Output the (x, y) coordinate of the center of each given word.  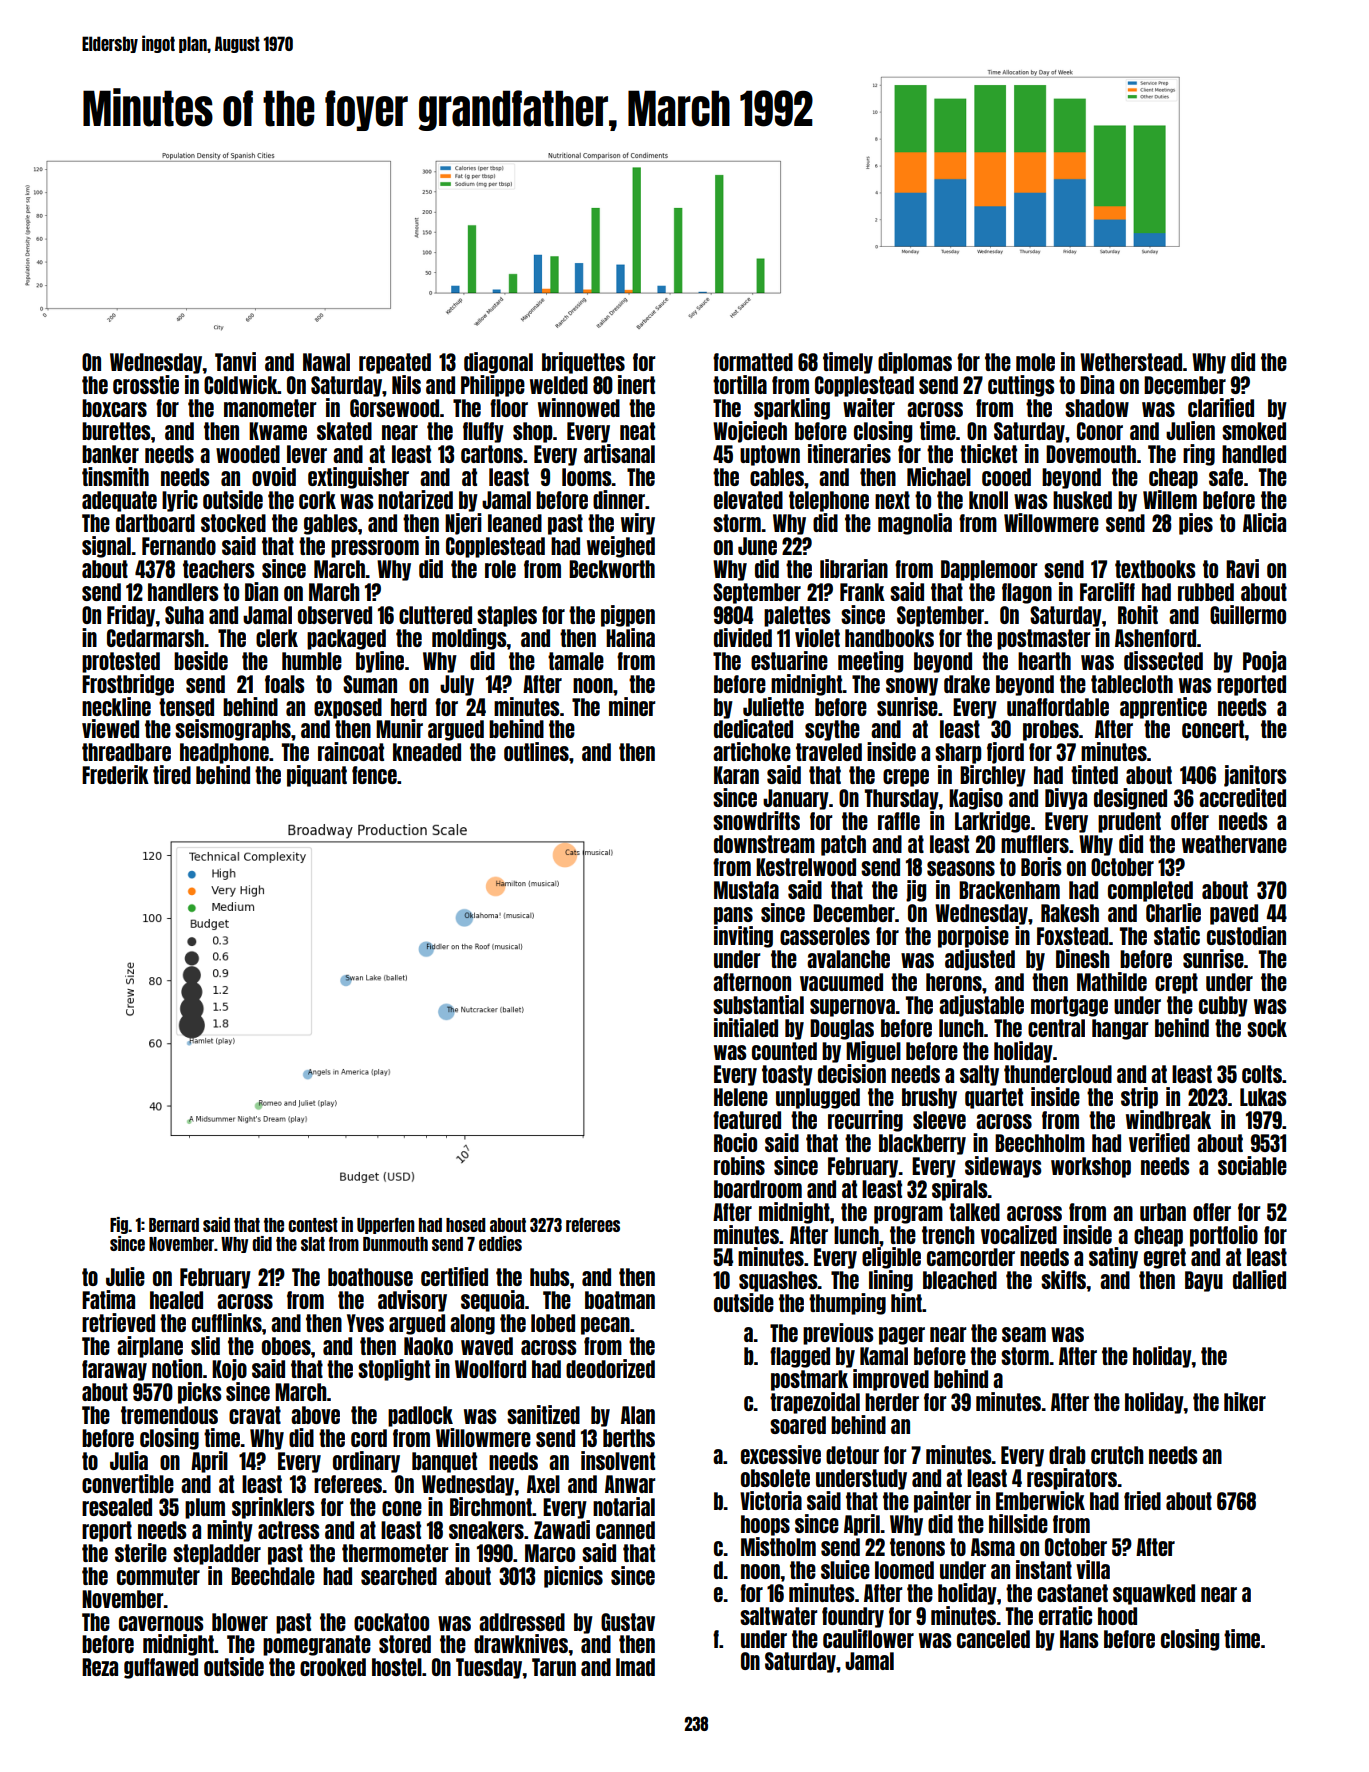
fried (1142, 1500)
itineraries (849, 453)
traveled (829, 752)
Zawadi (562, 1529)
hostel (397, 1667)
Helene (741, 1097)
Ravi (1242, 568)
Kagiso (976, 799)
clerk (277, 638)
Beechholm (1040, 1143)
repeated (395, 363)
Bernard (174, 1225)
